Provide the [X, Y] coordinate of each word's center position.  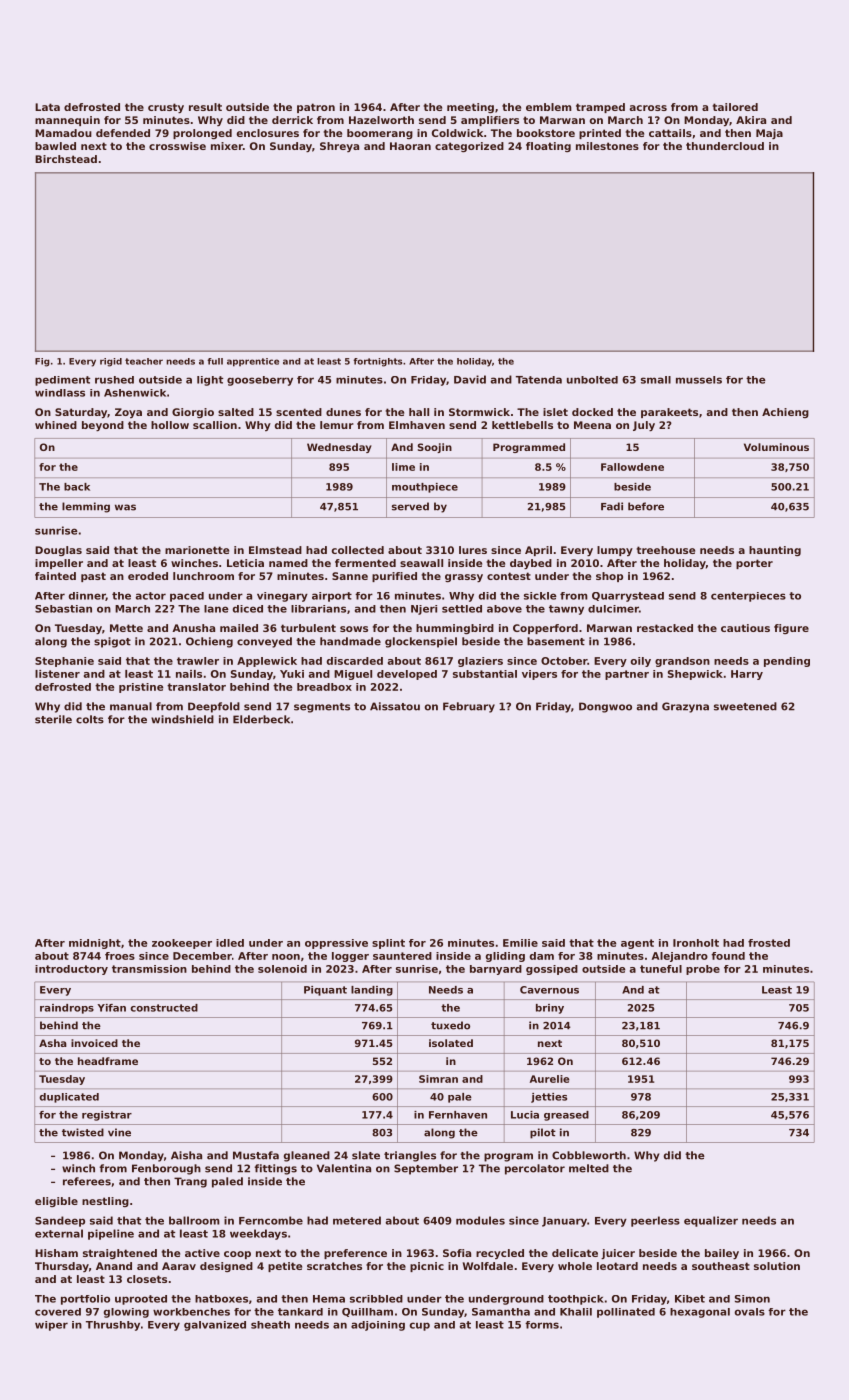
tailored [735, 107]
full [215, 361]
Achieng [785, 413]
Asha [53, 1043]
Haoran [410, 146]
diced [248, 609]
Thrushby [113, 1326]
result [205, 107]
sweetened [745, 706]
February [469, 707]
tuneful [661, 969]
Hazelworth [381, 120]
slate [366, 1155]
